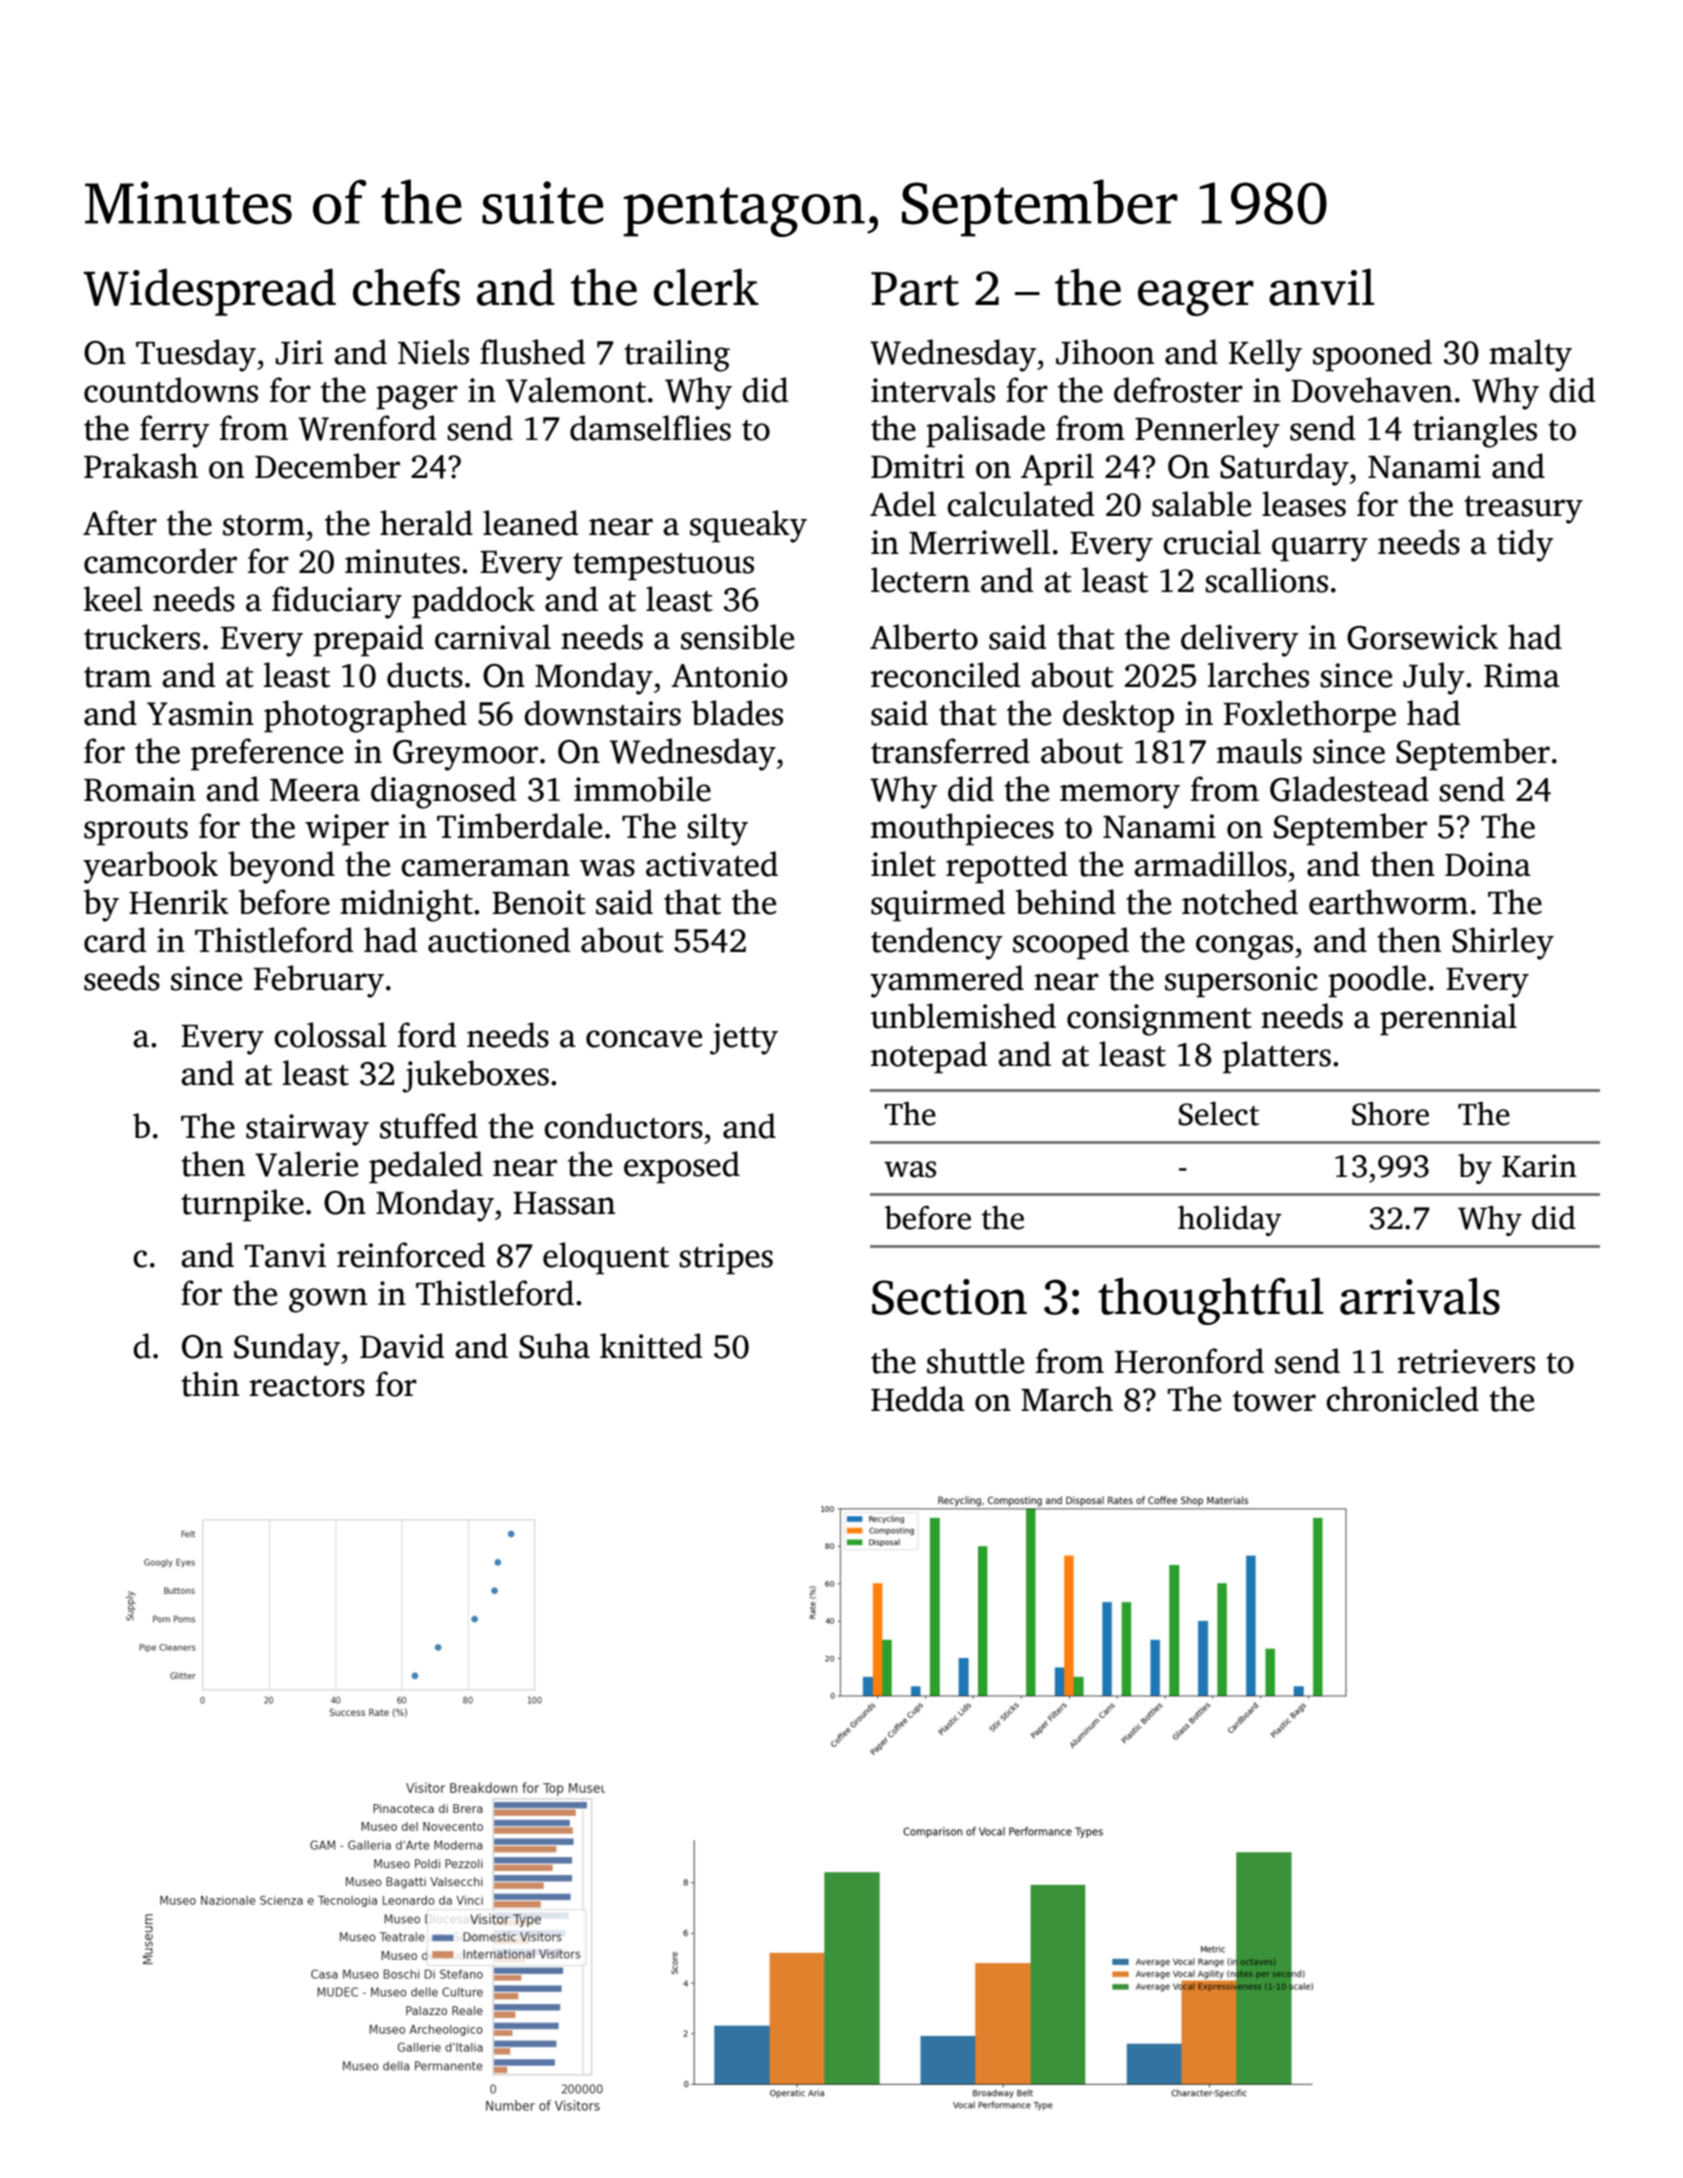 This screenshot has width=1683, height=2178. What do you see at coordinates (475, 1076) in the screenshot?
I see `jukeboxes` at bounding box center [475, 1076].
